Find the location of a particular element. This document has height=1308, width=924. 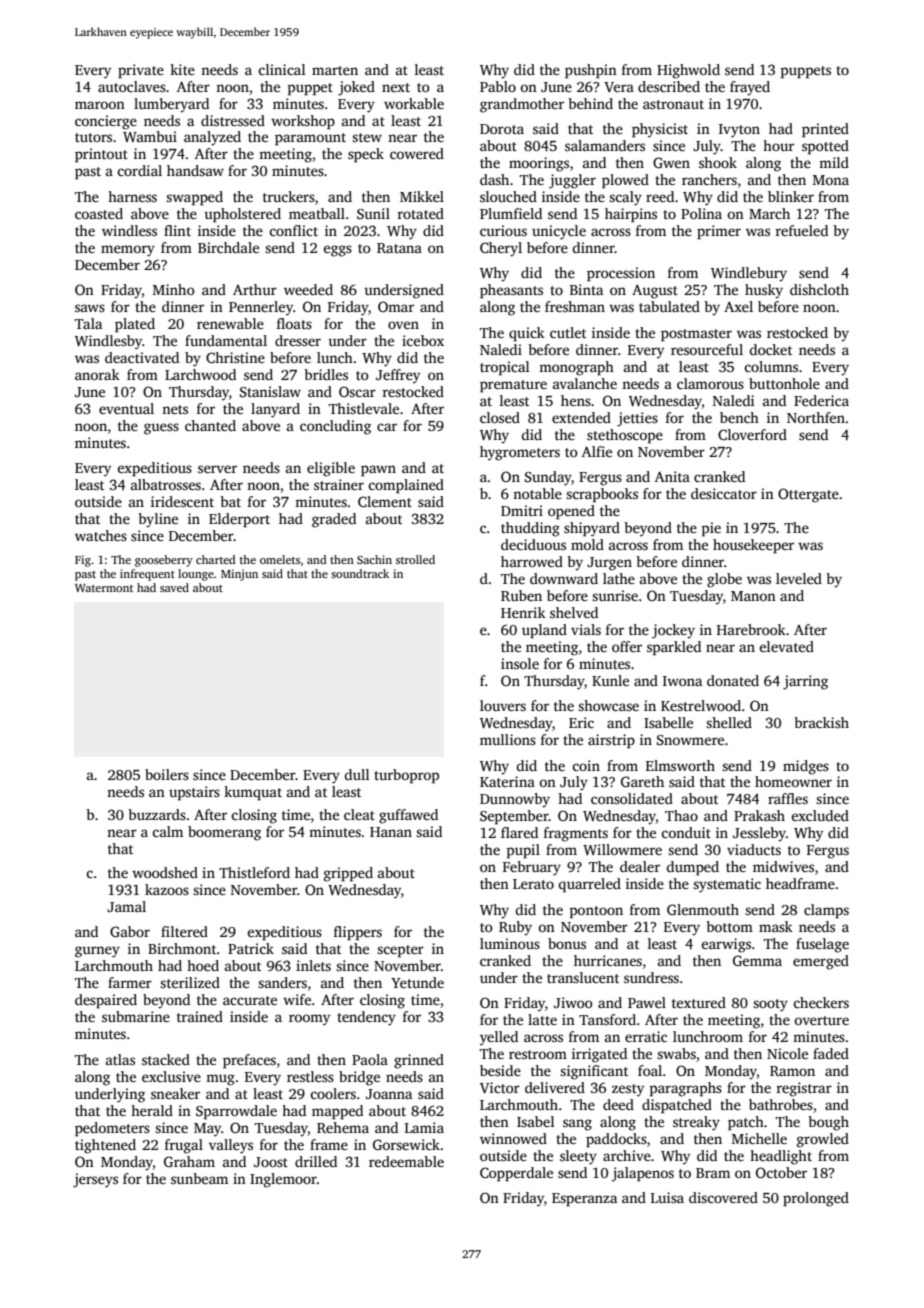

Highwold is located at coordinates (688, 71).
